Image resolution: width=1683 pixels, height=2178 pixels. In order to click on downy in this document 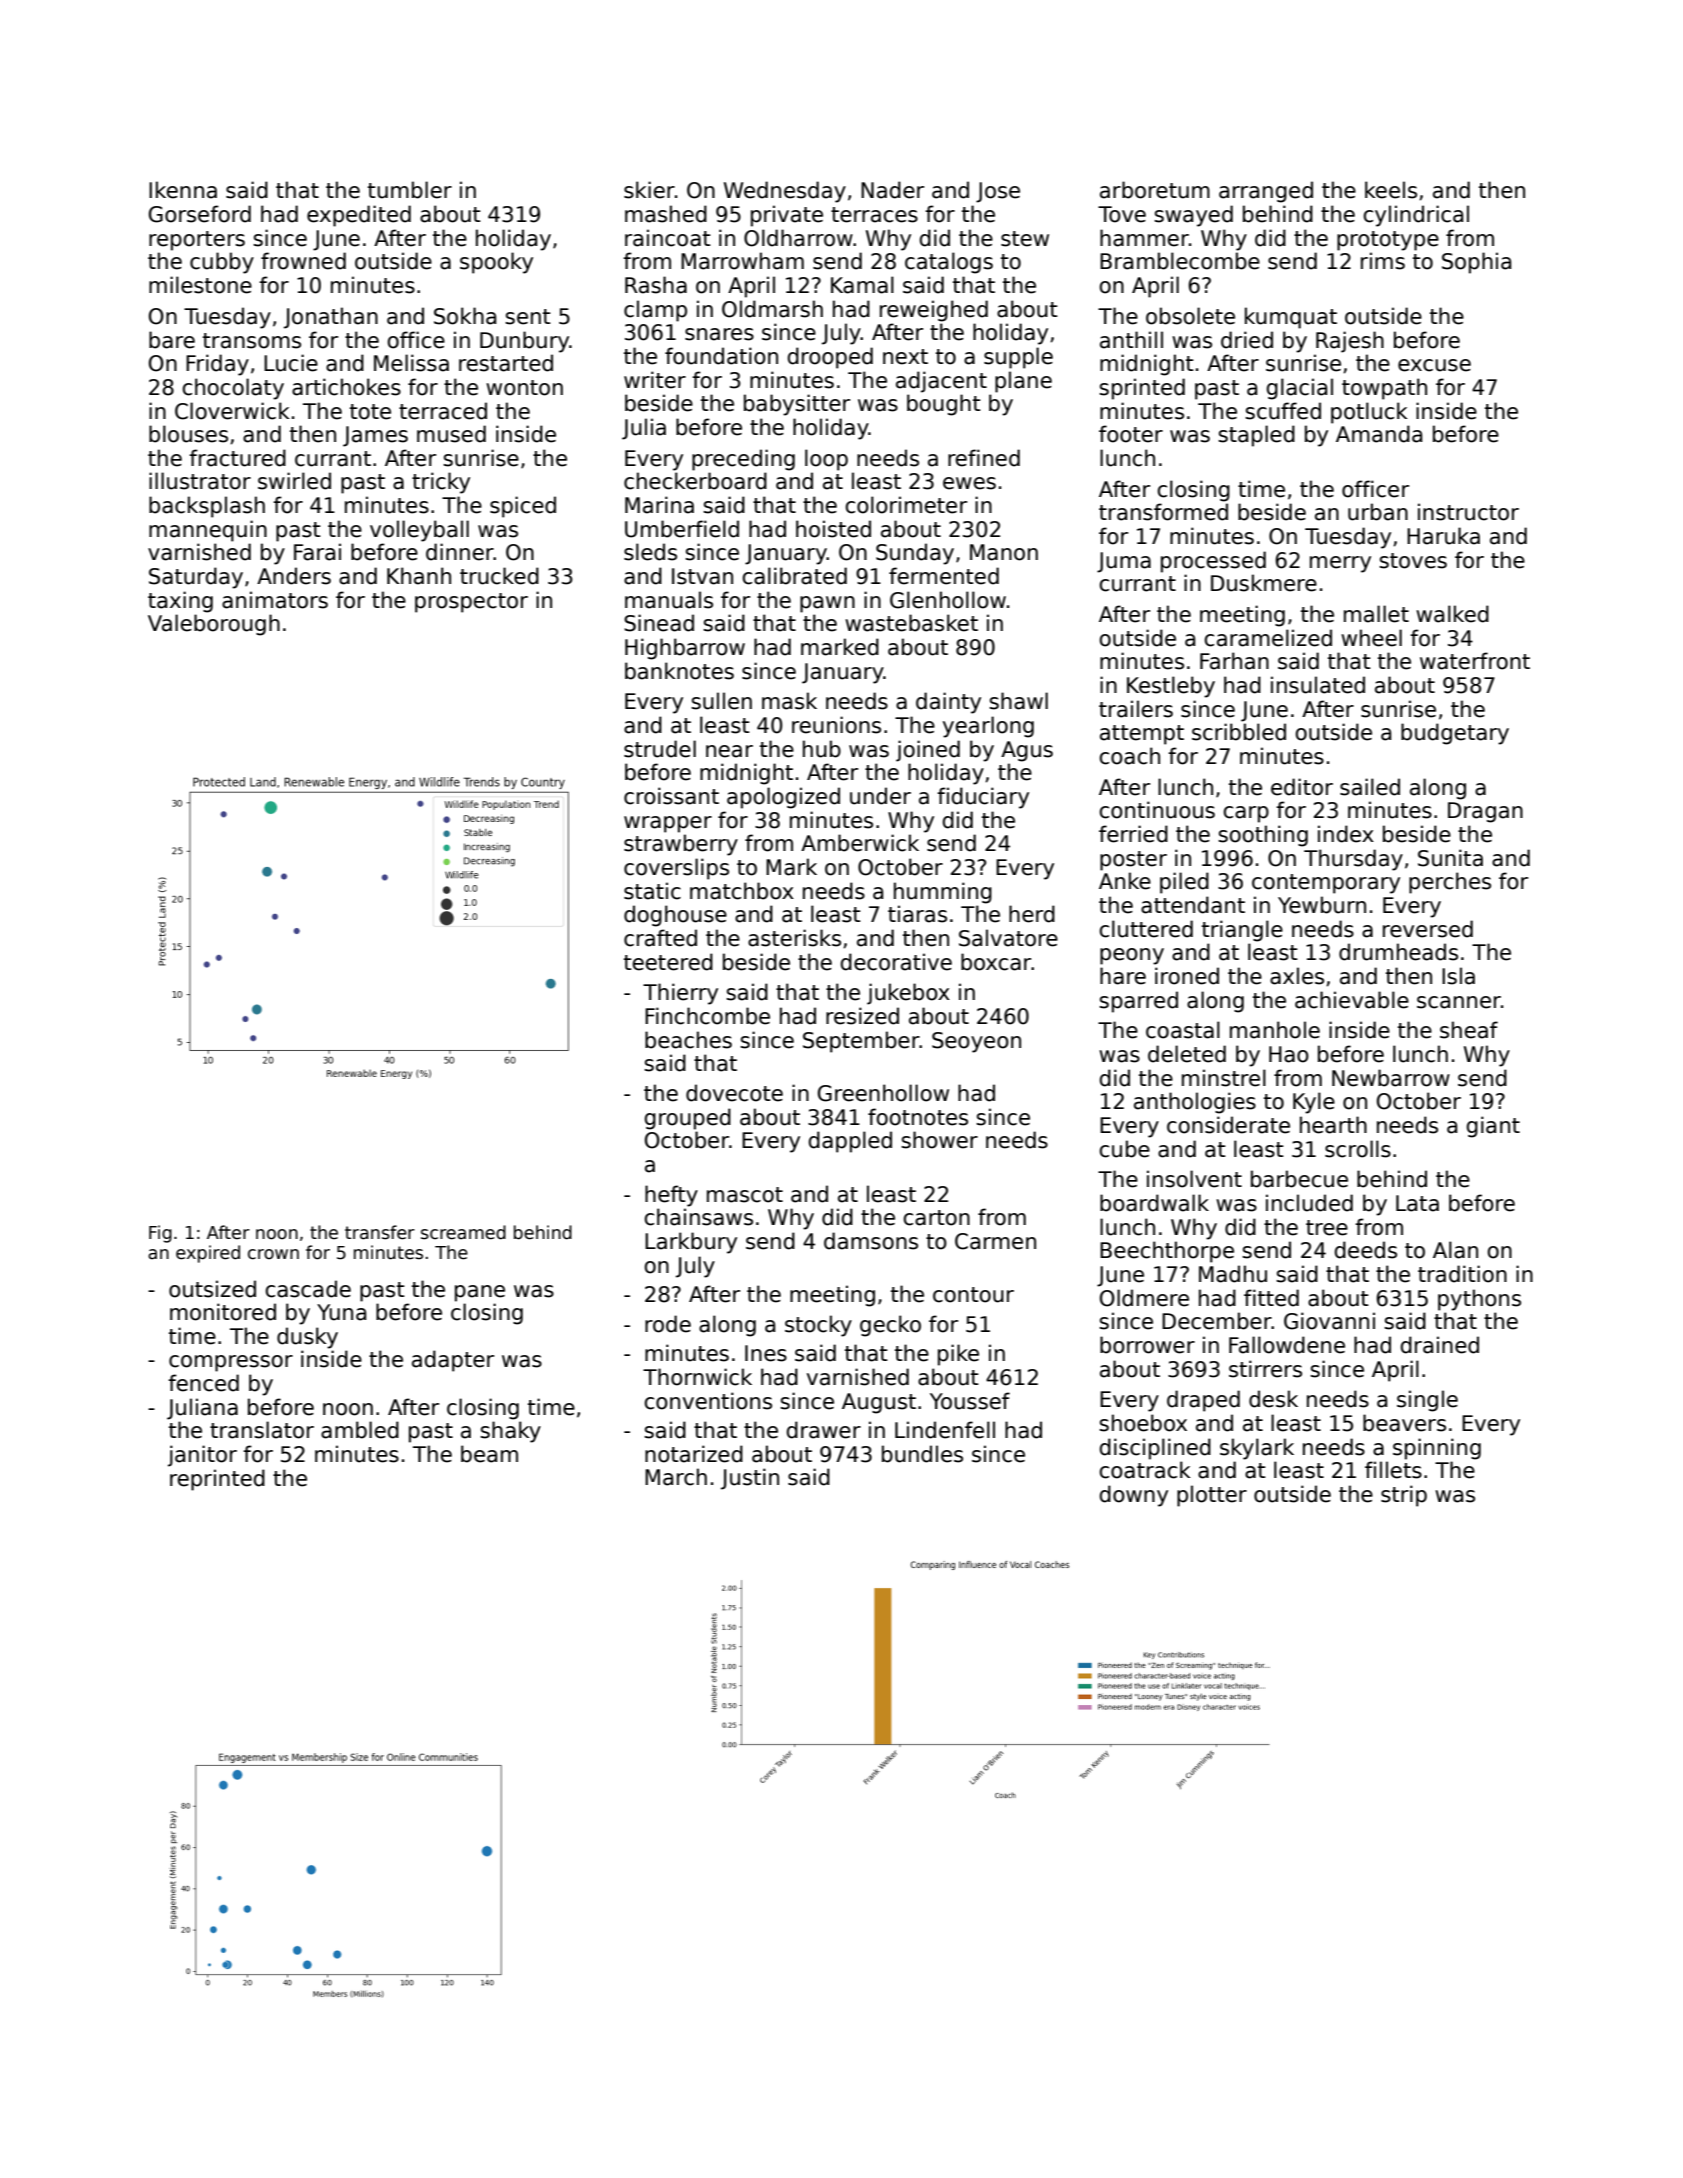, I will do `click(1134, 1496)`.
